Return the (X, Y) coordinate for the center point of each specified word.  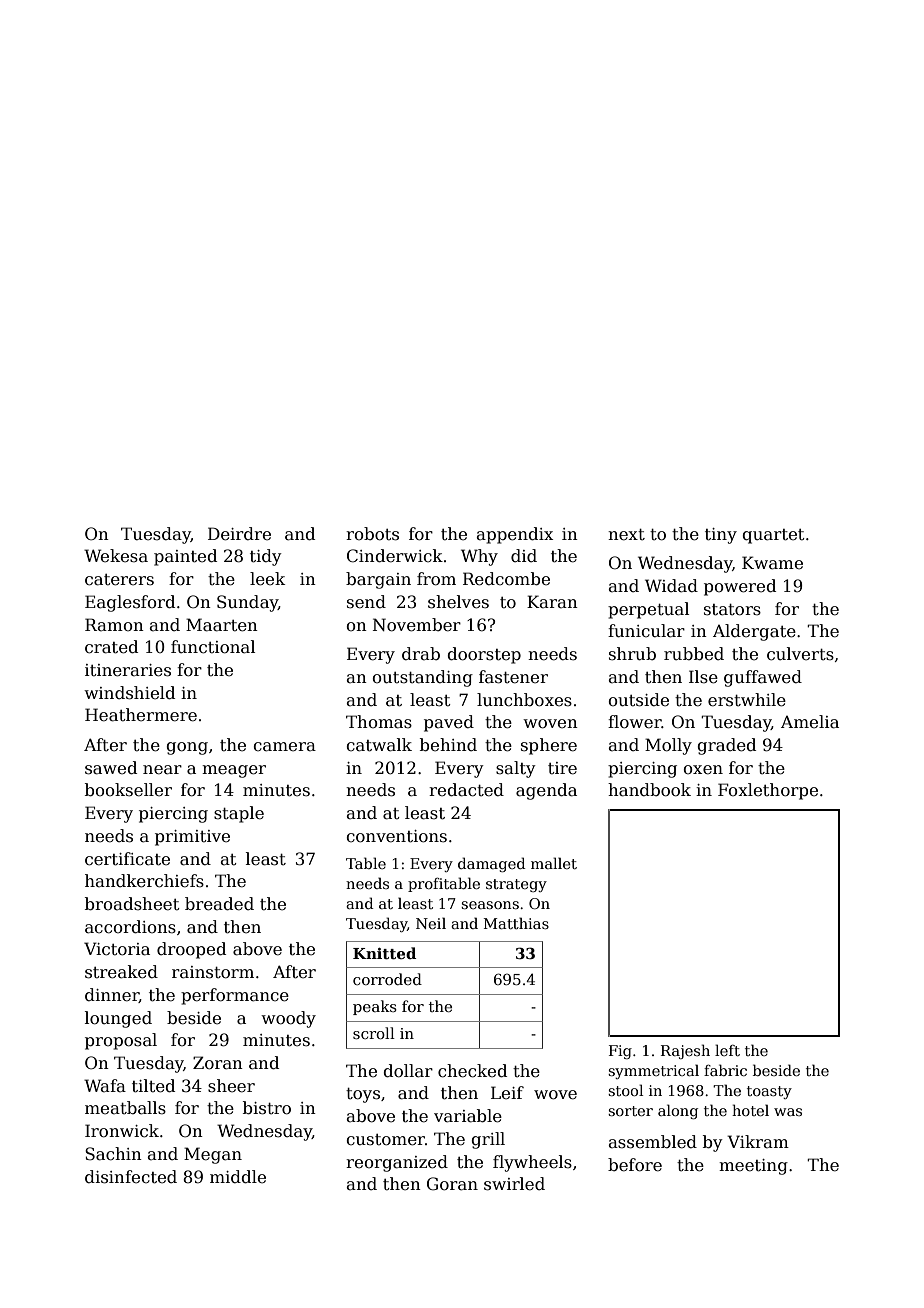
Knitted (384, 953)
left (727, 1050)
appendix (515, 535)
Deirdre (239, 534)
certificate (127, 859)
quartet (773, 536)
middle (238, 1177)
